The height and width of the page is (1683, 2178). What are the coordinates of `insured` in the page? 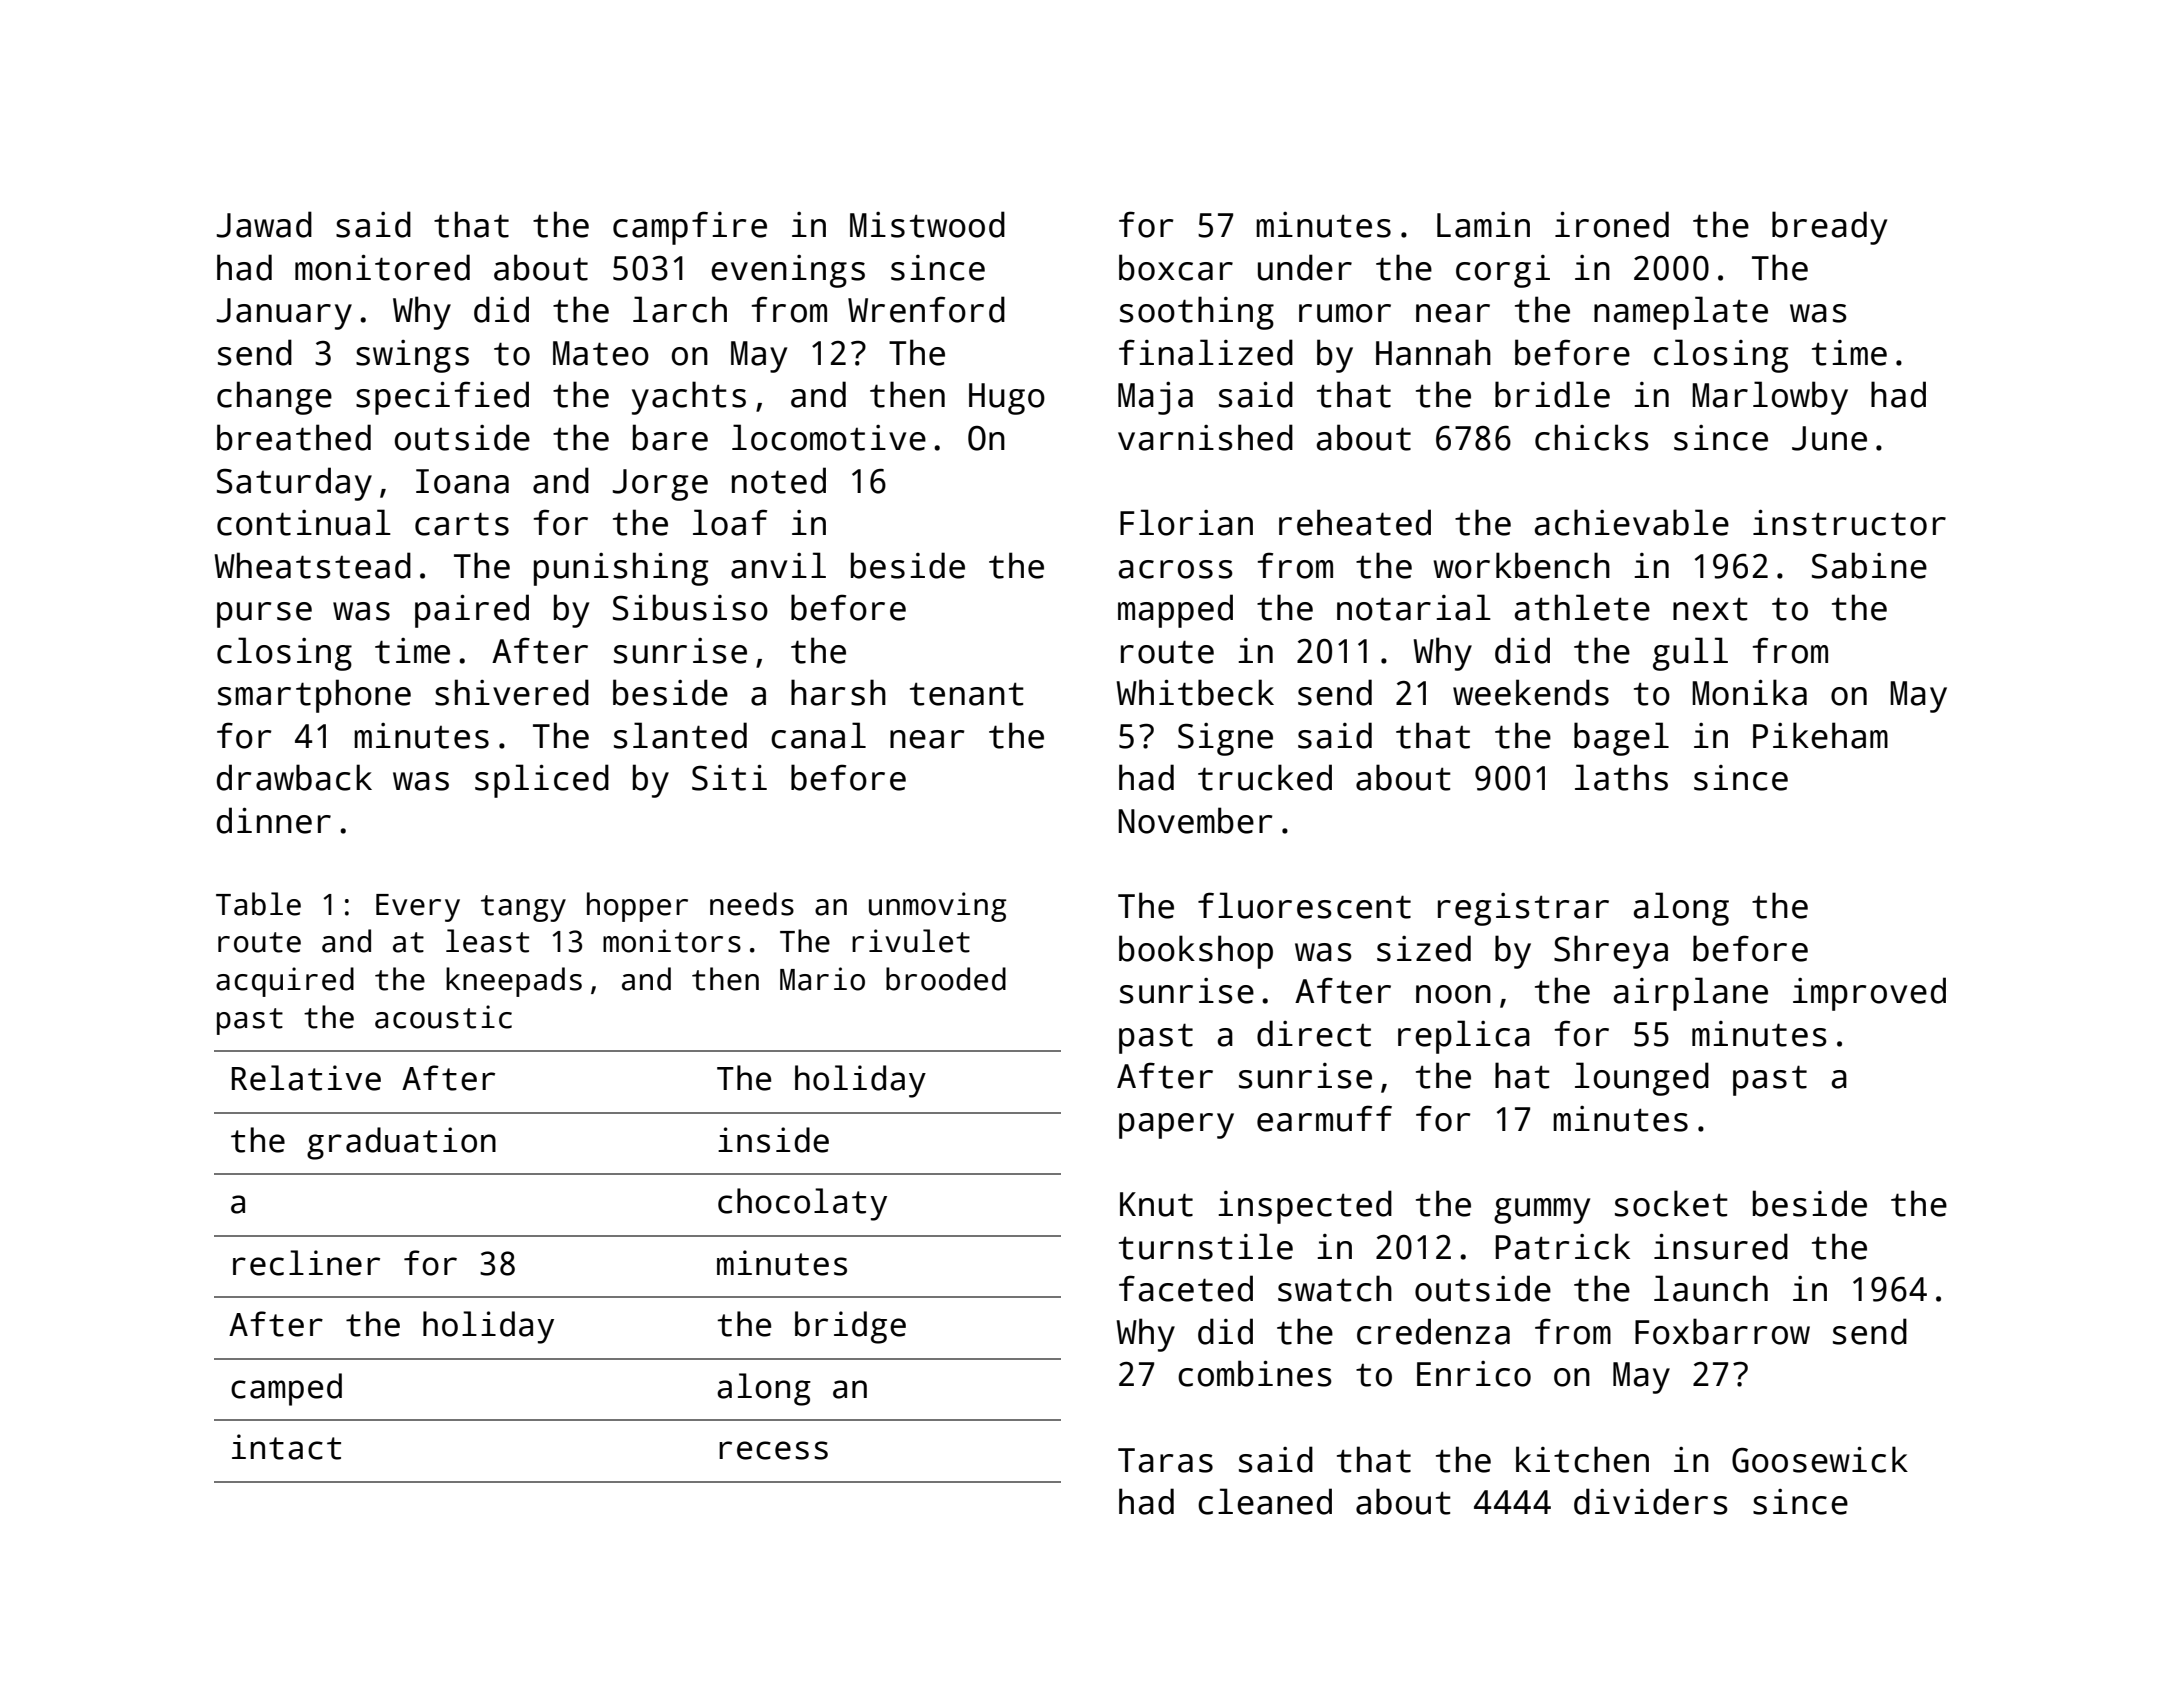 It's located at (1721, 1246).
